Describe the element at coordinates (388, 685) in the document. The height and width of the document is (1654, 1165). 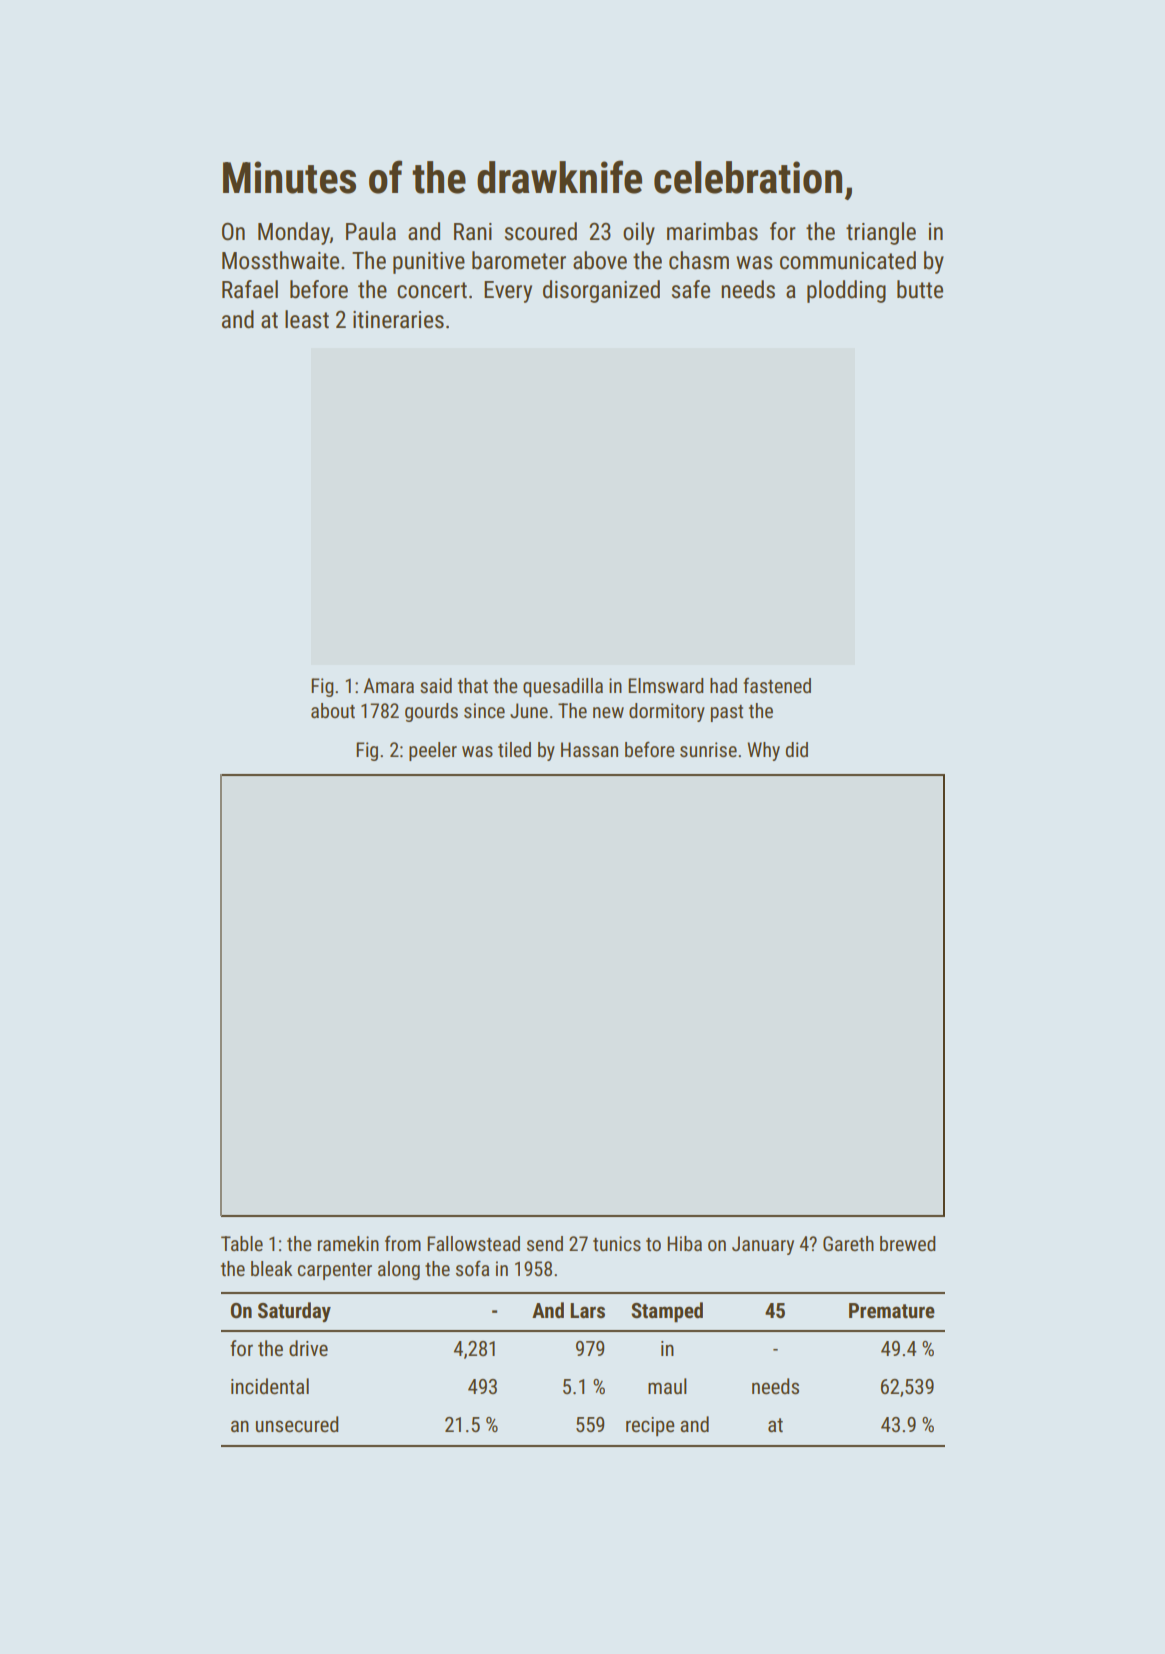
I see `Amara` at that location.
